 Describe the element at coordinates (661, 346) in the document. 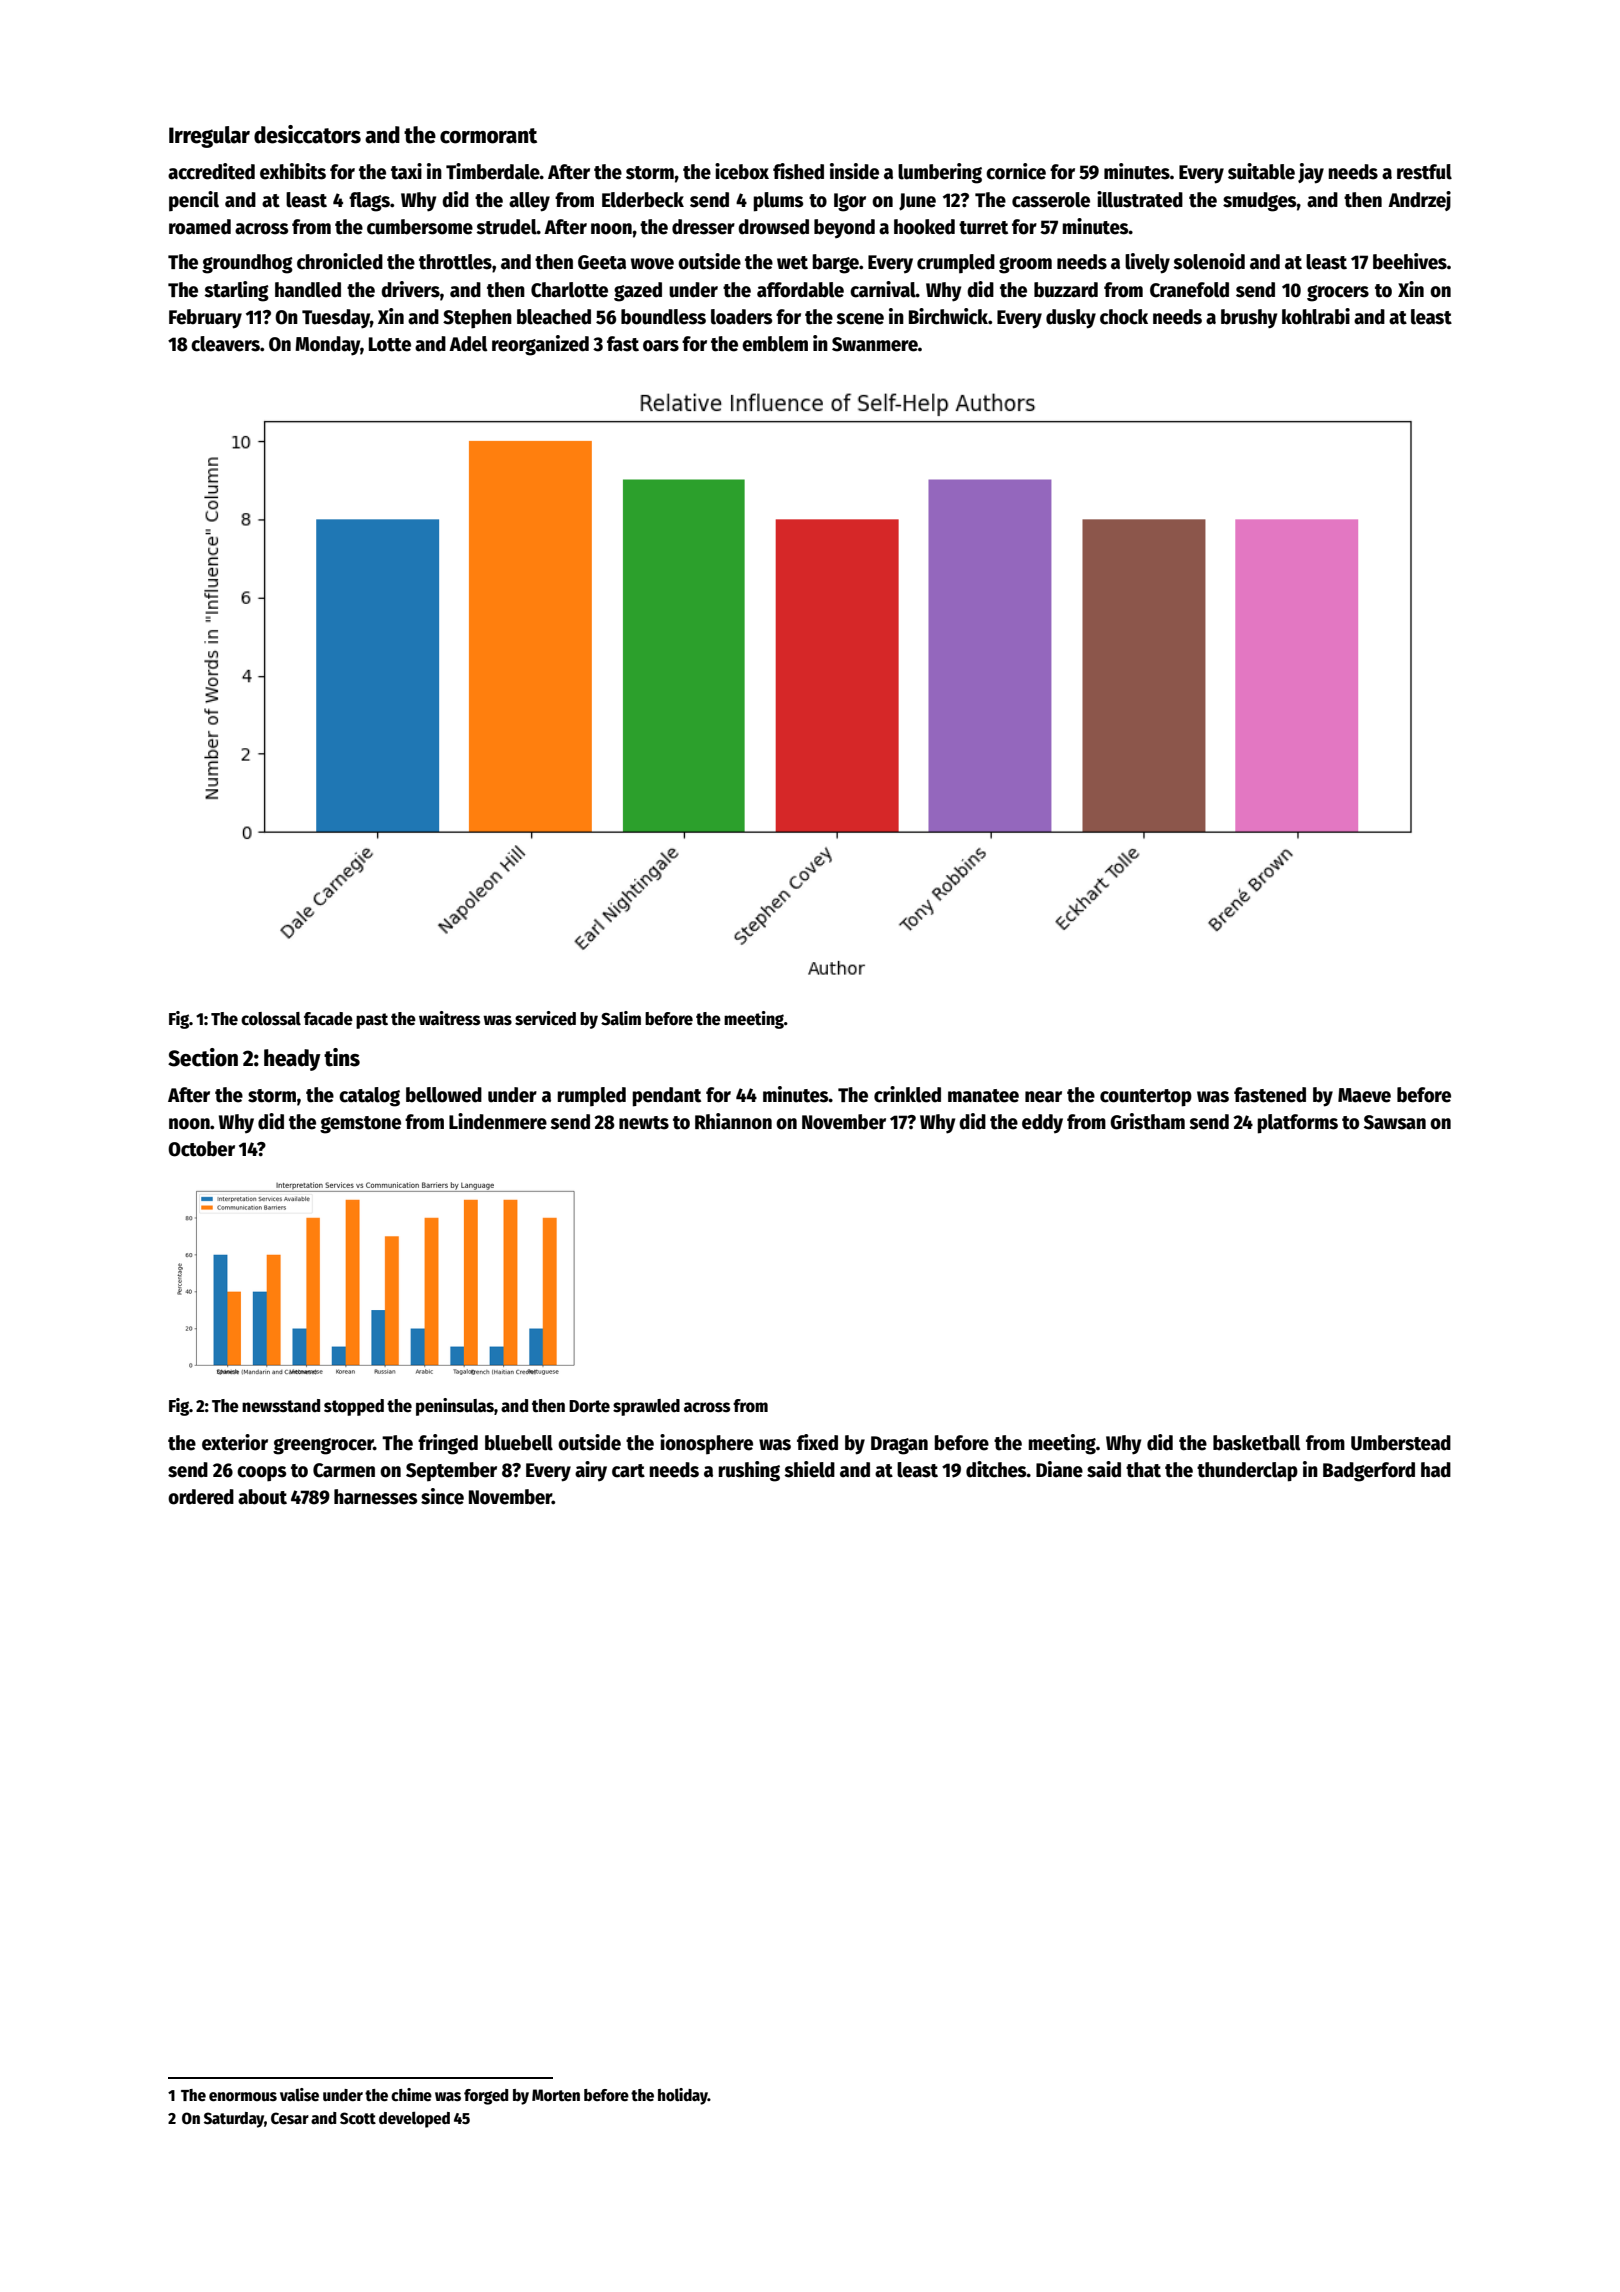

I see `oars` at that location.
